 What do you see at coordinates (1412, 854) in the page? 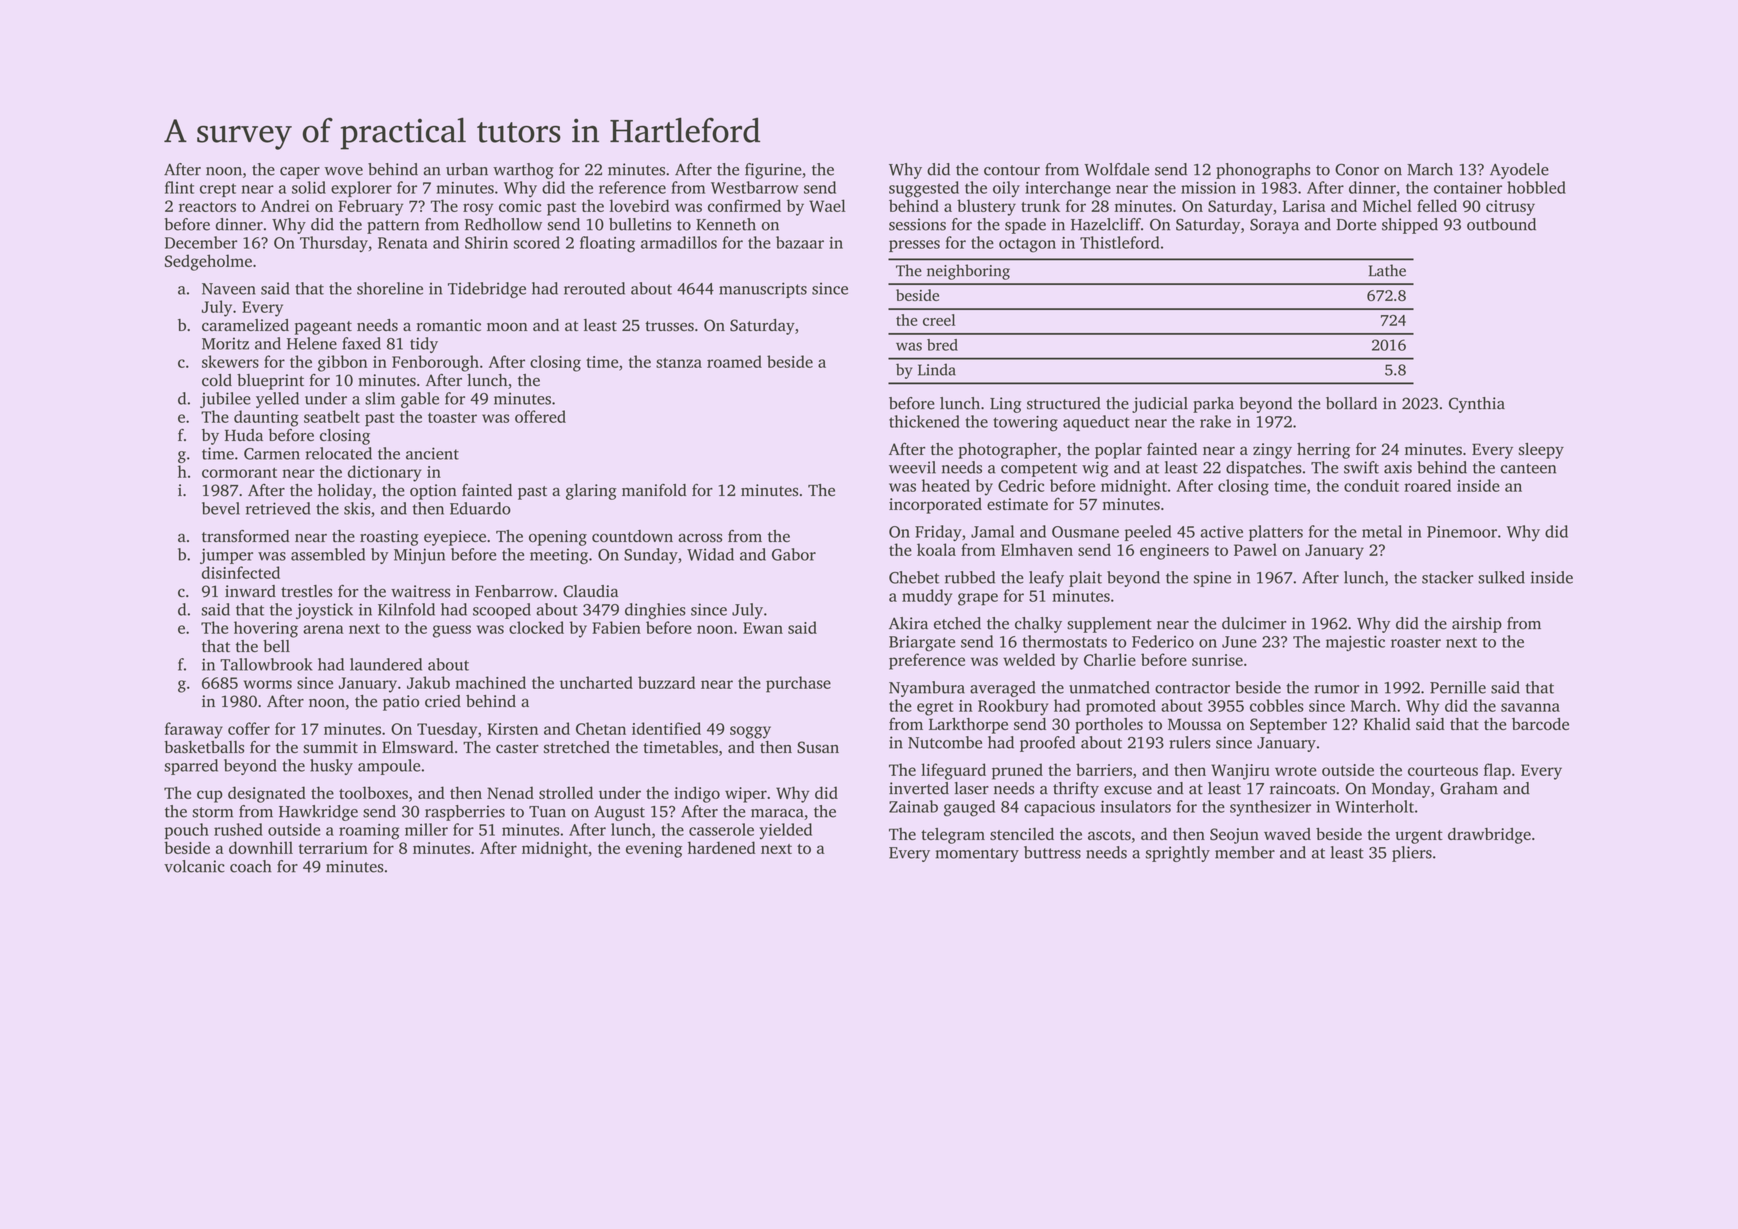
I see `pliers` at bounding box center [1412, 854].
